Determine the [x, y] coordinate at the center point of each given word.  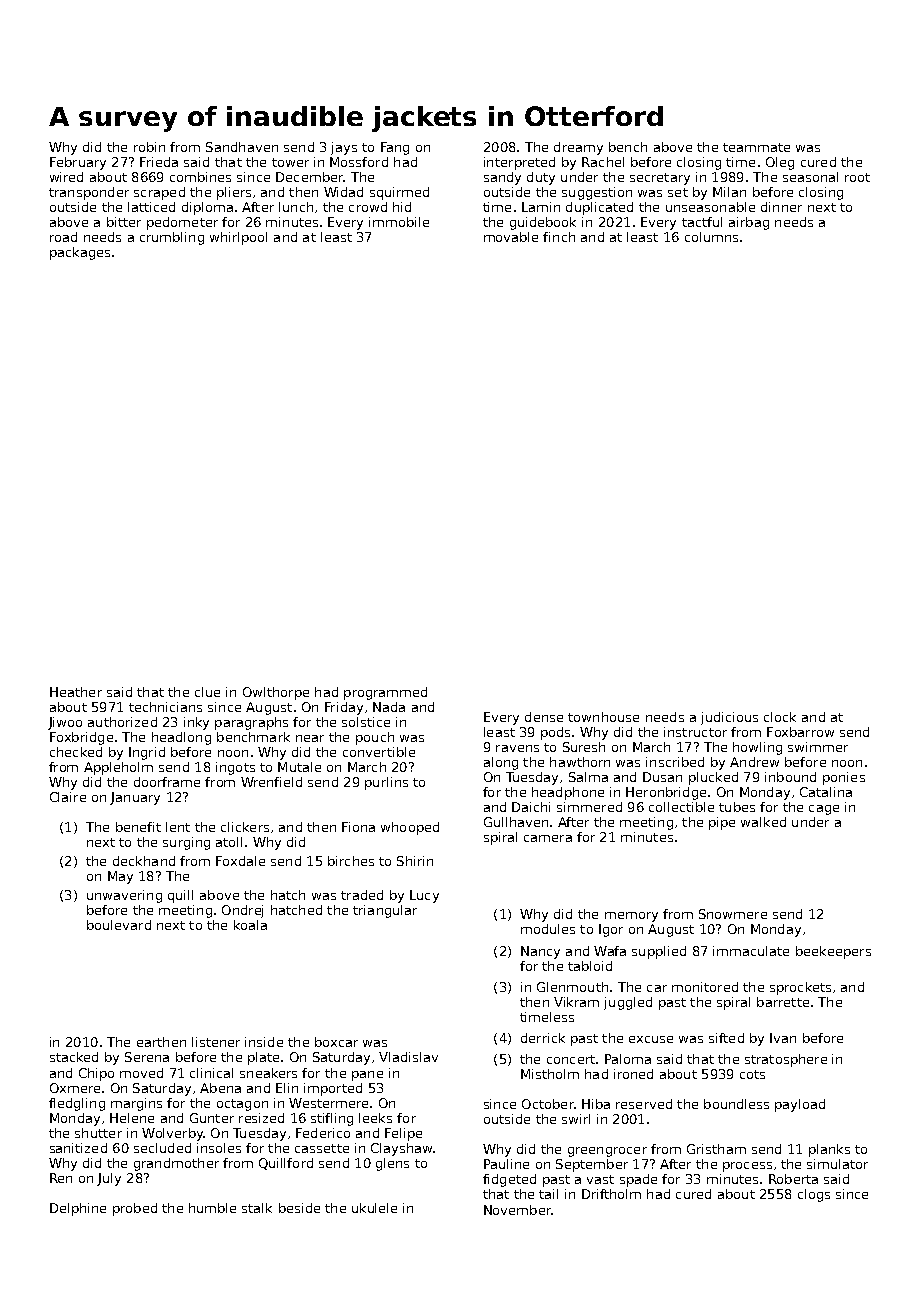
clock [780, 717]
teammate [756, 147]
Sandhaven [242, 147]
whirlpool [238, 238]
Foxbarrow [800, 732]
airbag [749, 223]
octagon [242, 1105]
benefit [138, 827]
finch [559, 237]
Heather [76, 692]
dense [544, 717]
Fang [395, 148]
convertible [379, 752]
